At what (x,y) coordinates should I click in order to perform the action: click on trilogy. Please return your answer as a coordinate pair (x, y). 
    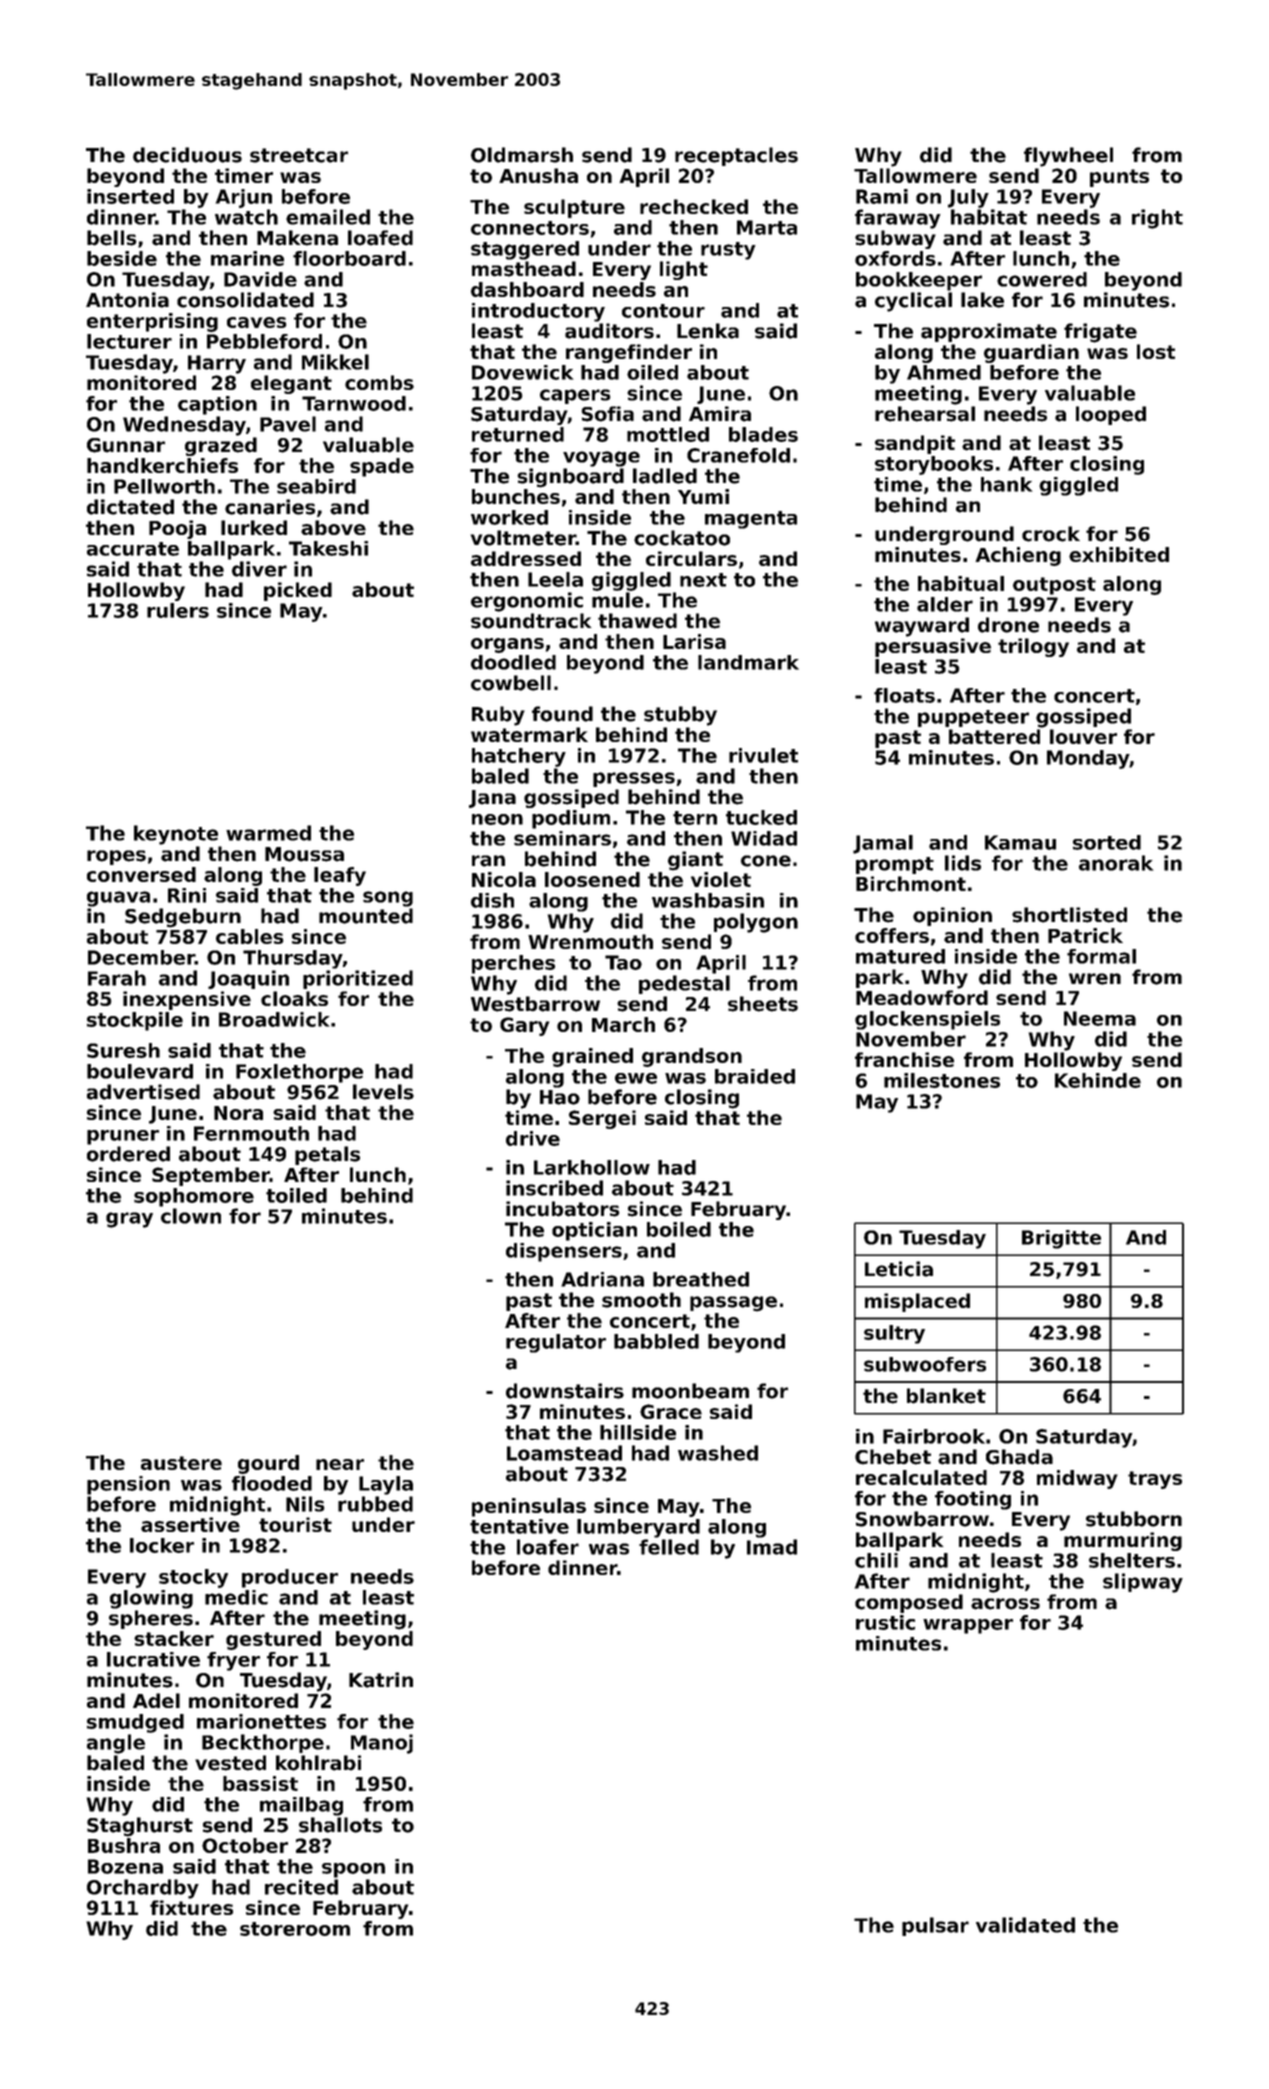
    Looking at the image, I should click on (1033, 647).
